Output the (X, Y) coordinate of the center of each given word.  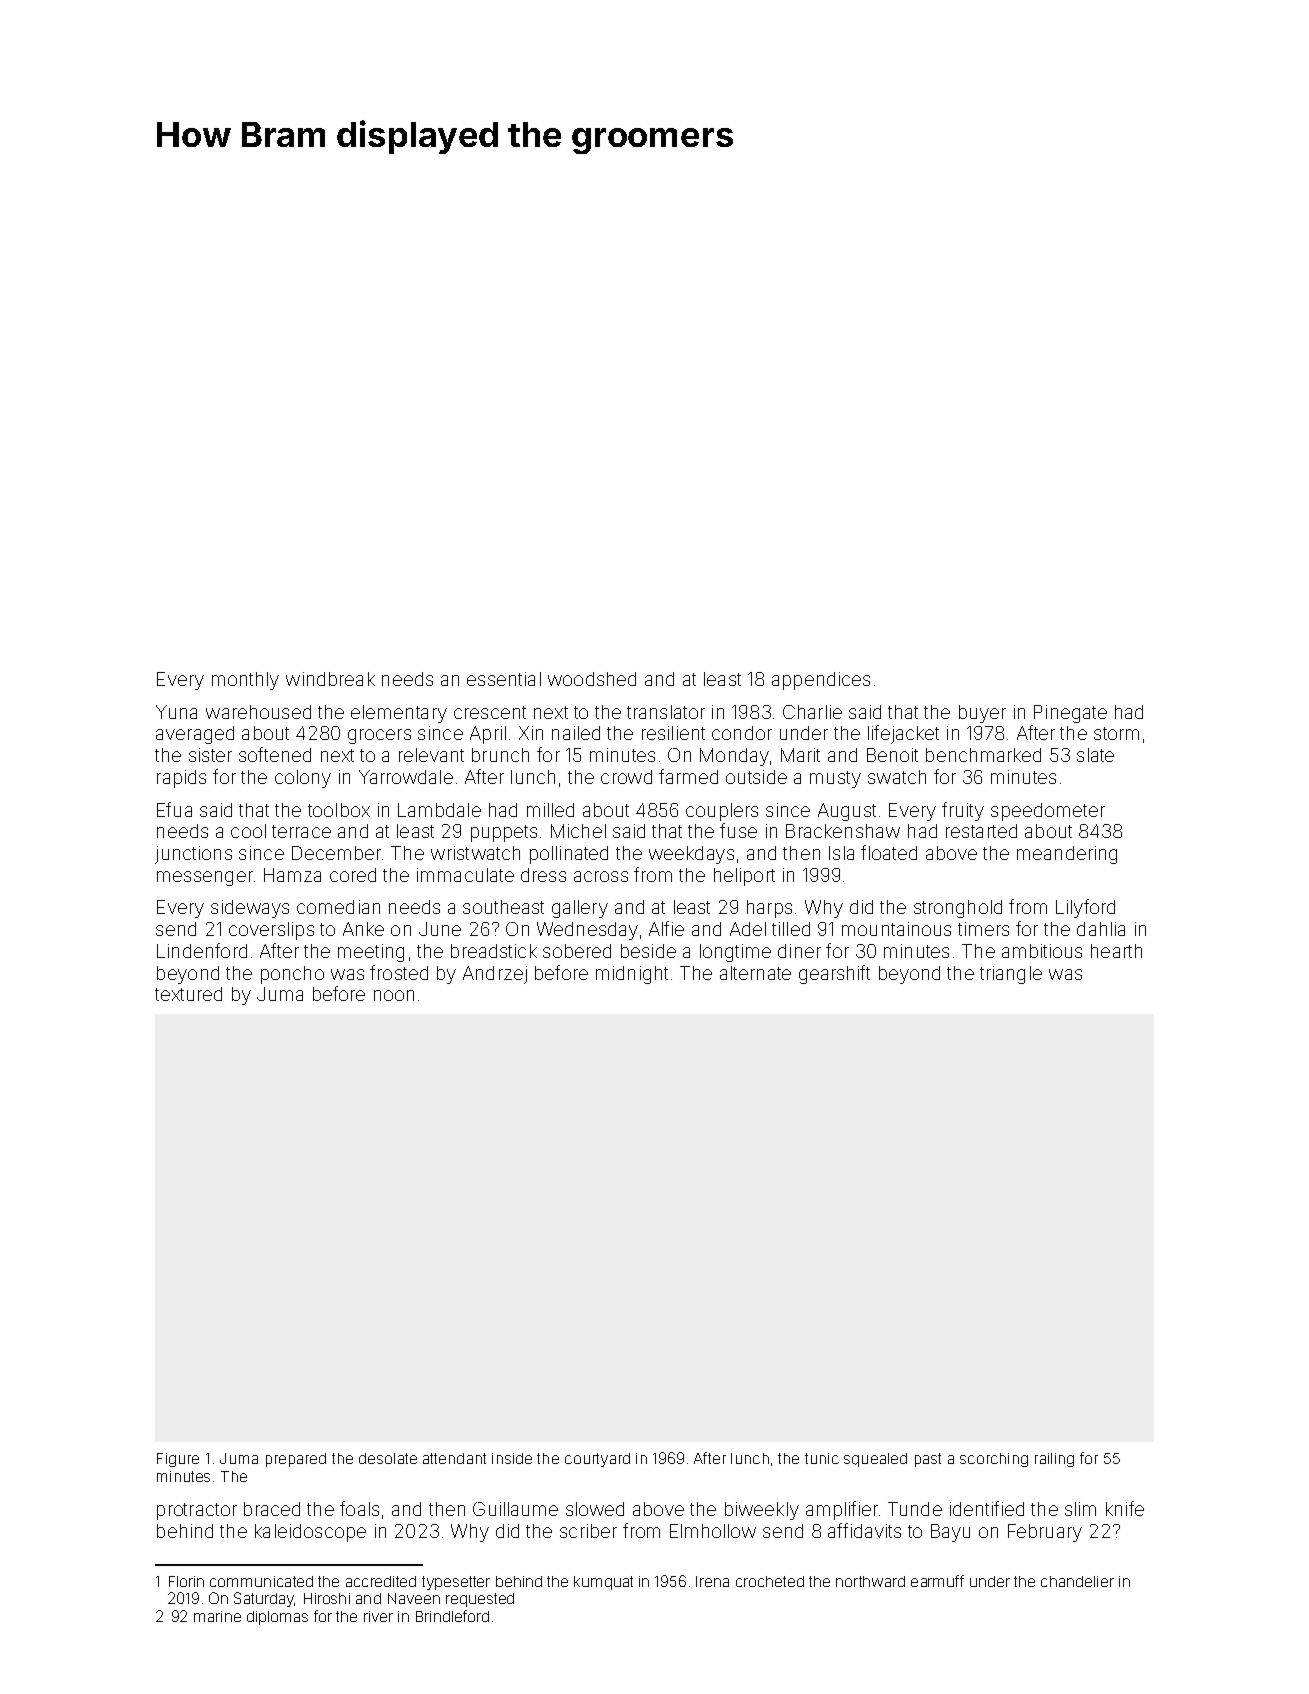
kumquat (603, 1583)
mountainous (896, 929)
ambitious (1042, 951)
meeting (371, 953)
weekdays (691, 855)
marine (217, 1616)
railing (1054, 1460)
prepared (296, 1460)
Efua (174, 809)
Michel (578, 831)
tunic (822, 1458)
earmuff (937, 1581)
